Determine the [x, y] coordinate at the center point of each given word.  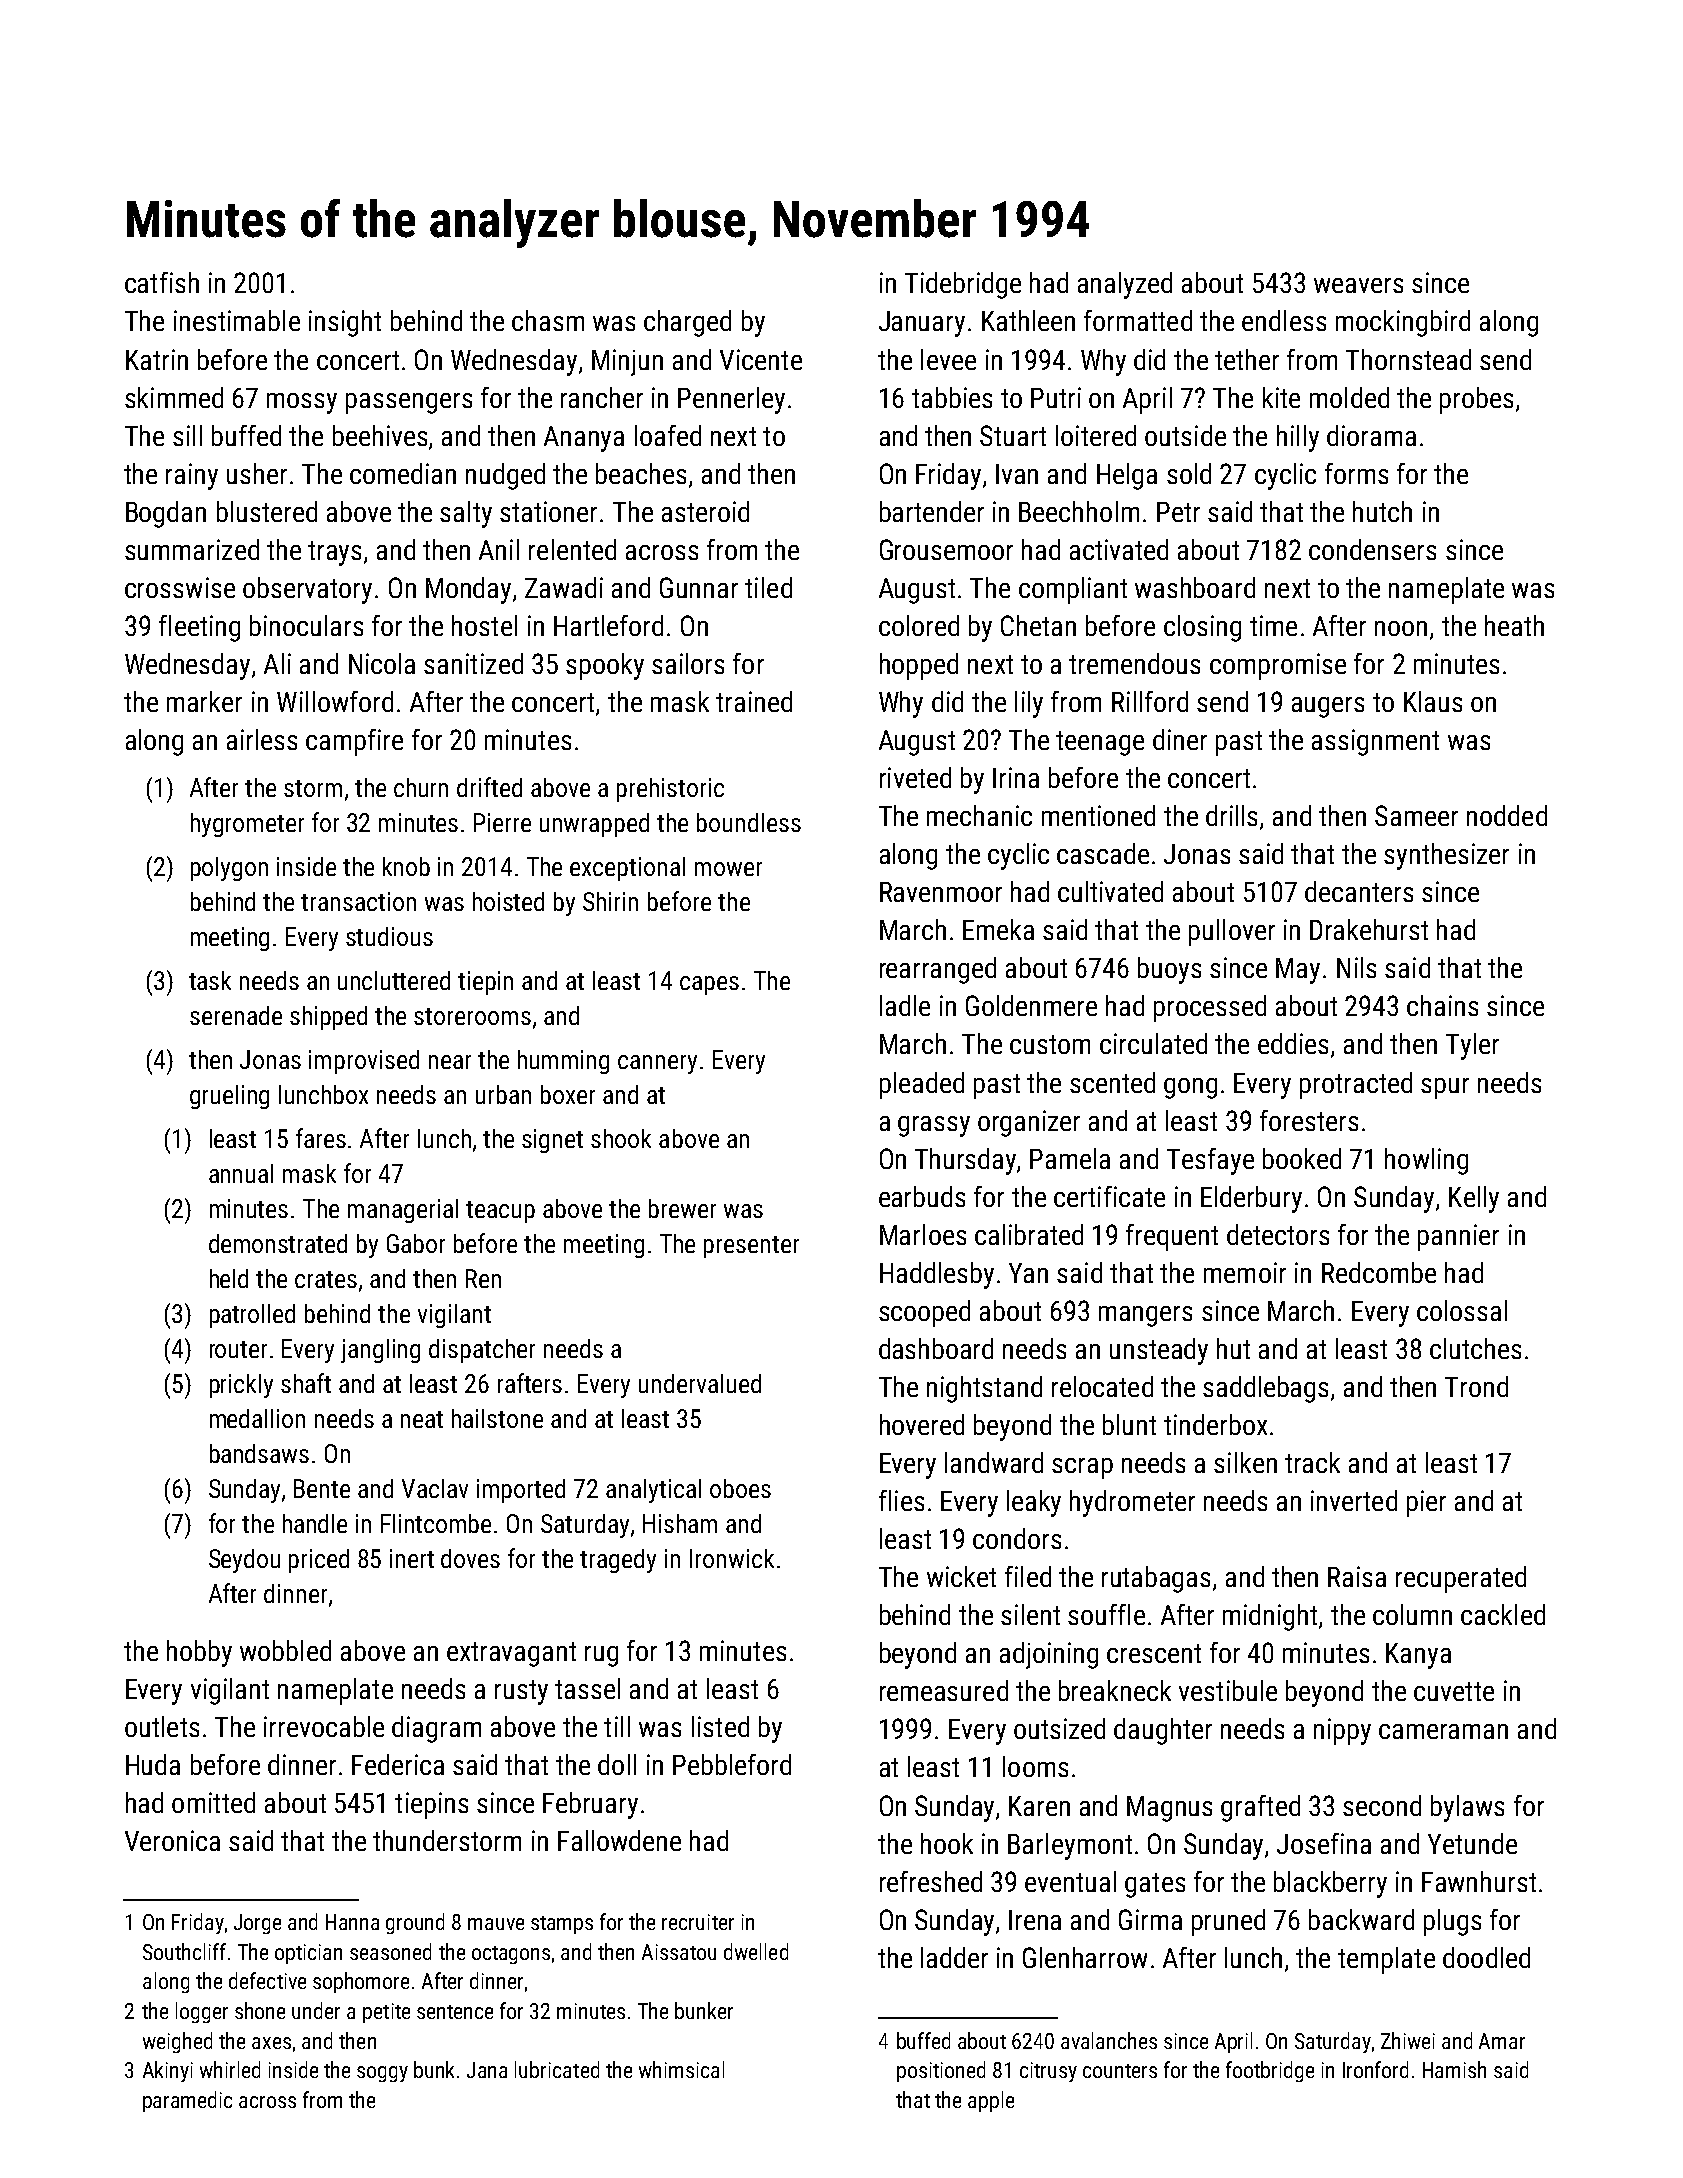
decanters [1359, 891]
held [229, 1278]
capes [709, 985]
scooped [924, 1313]
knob [406, 866]
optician [308, 1954]
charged [687, 323]
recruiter [698, 1922]
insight [345, 323]
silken [1245, 1462]
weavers [1358, 285]
